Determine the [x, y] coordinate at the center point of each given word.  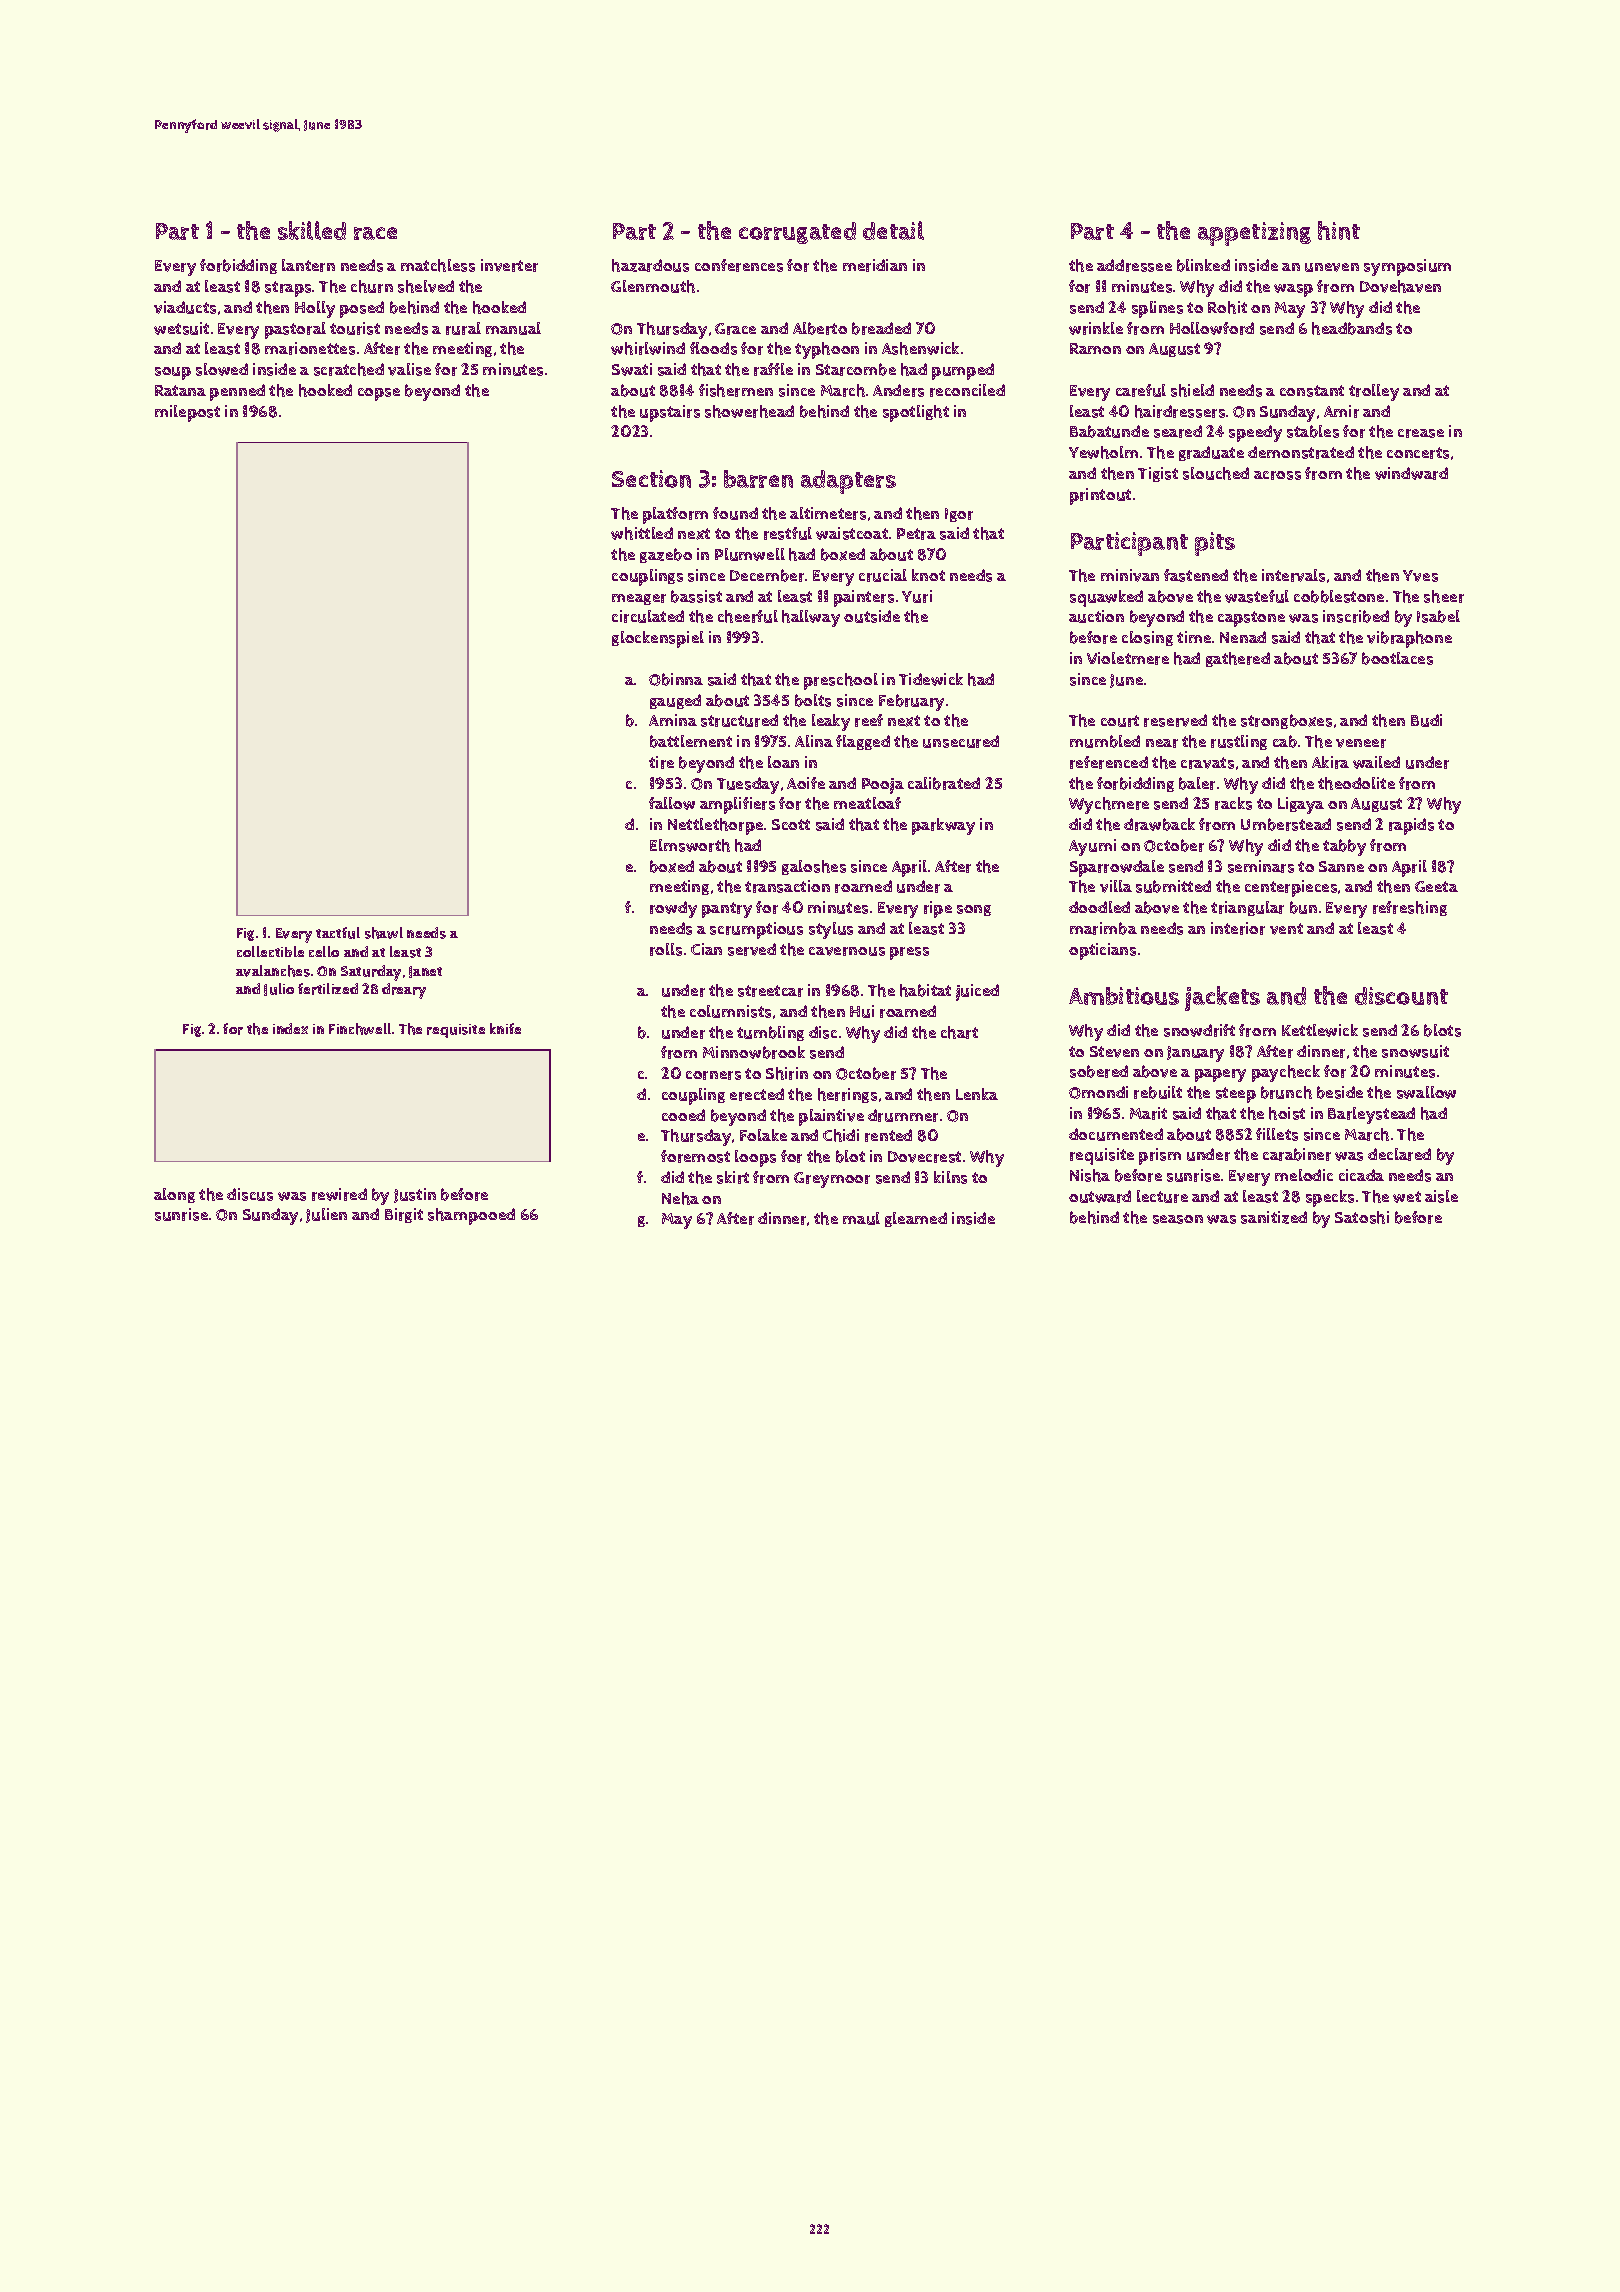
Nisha [1090, 1175]
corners [713, 1075]
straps [288, 289]
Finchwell [360, 1029]
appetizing [1254, 234]
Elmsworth [690, 845]
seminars [1261, 866]
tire [661, 762]
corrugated [797, 233]
